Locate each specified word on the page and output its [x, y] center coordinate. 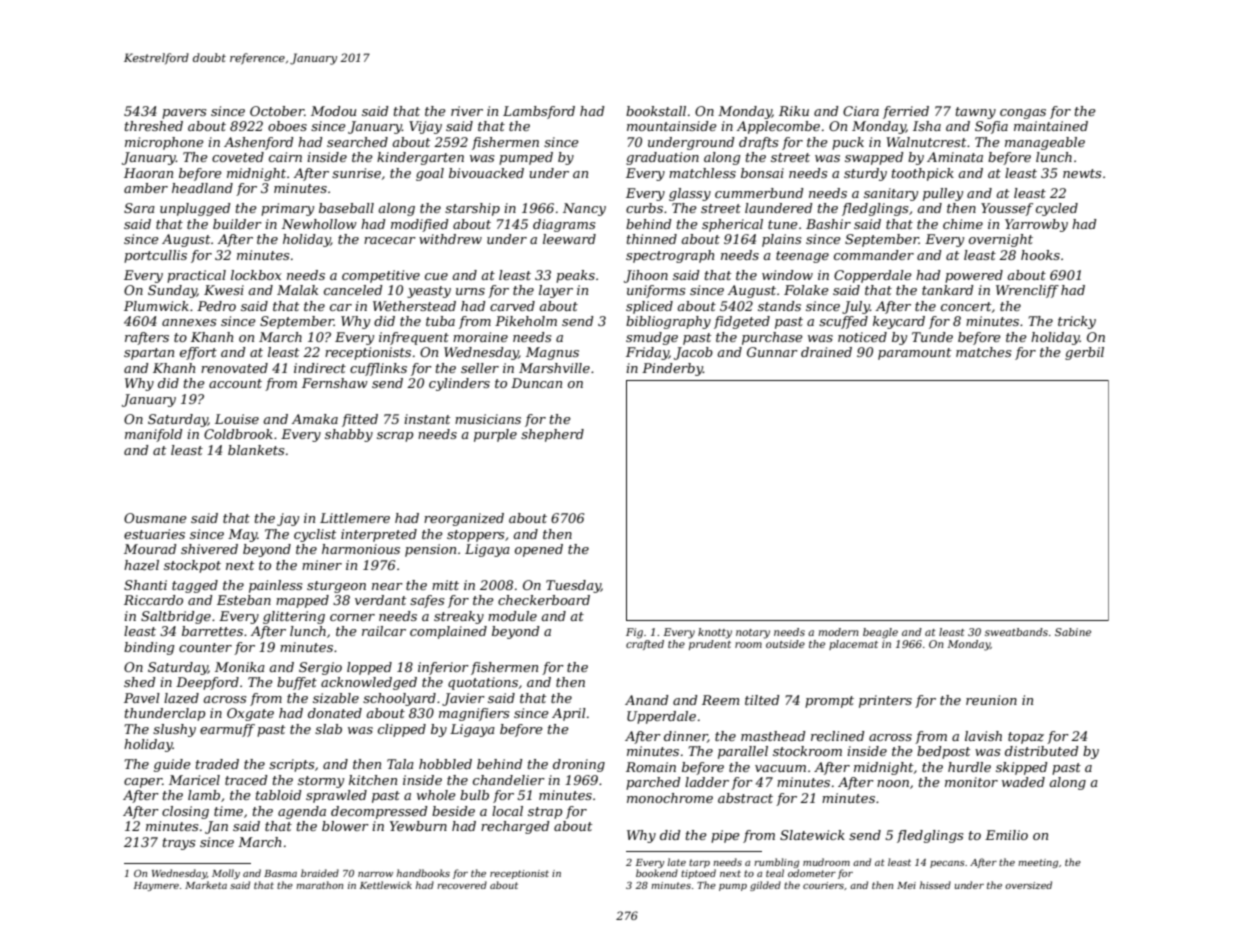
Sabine [1073, 632]
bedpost [943, 752]
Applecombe [778, 127]
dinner [686, 737]
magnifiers [474, 714]
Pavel [142, 698]
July [856, 307]
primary [287, 209]
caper [143, 783]
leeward [569, 239]
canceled [353, 290]
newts [1082, 173]
